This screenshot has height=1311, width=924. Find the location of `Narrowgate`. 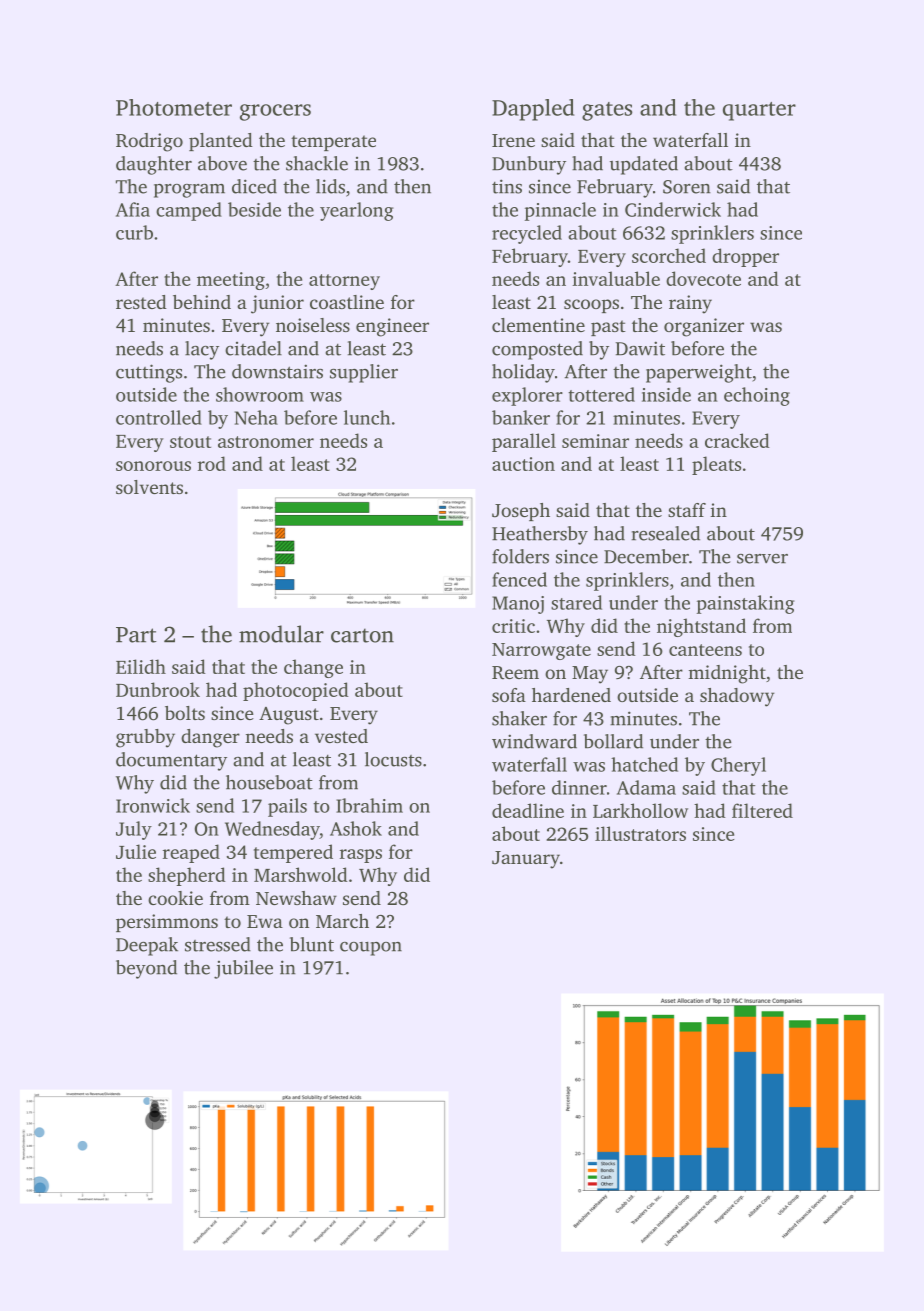

Narrowgate is located at coordinates (541, 651).
